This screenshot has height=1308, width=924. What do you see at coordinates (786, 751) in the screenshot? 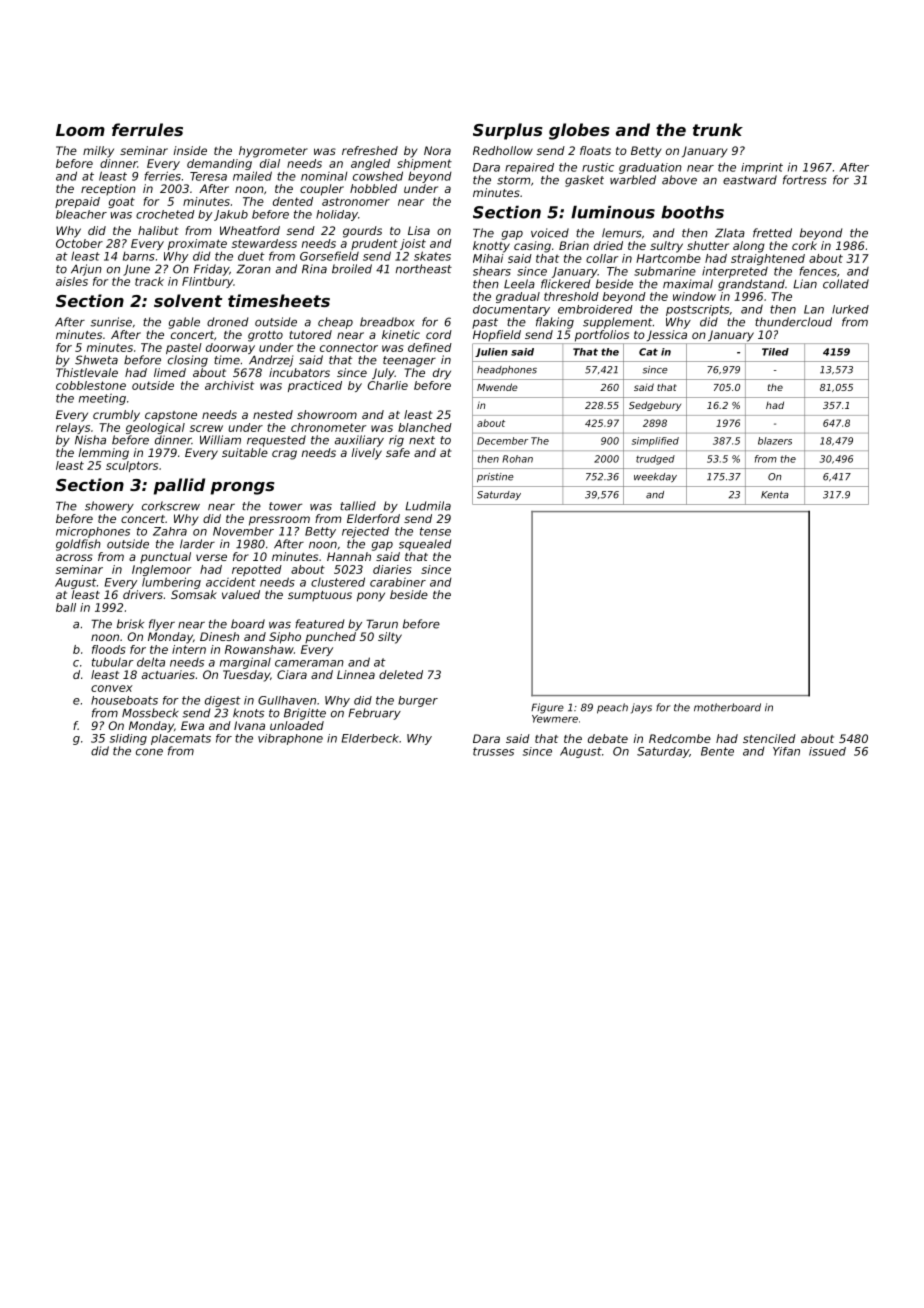
I see `Yifan` at bounding box center [786, 751].
